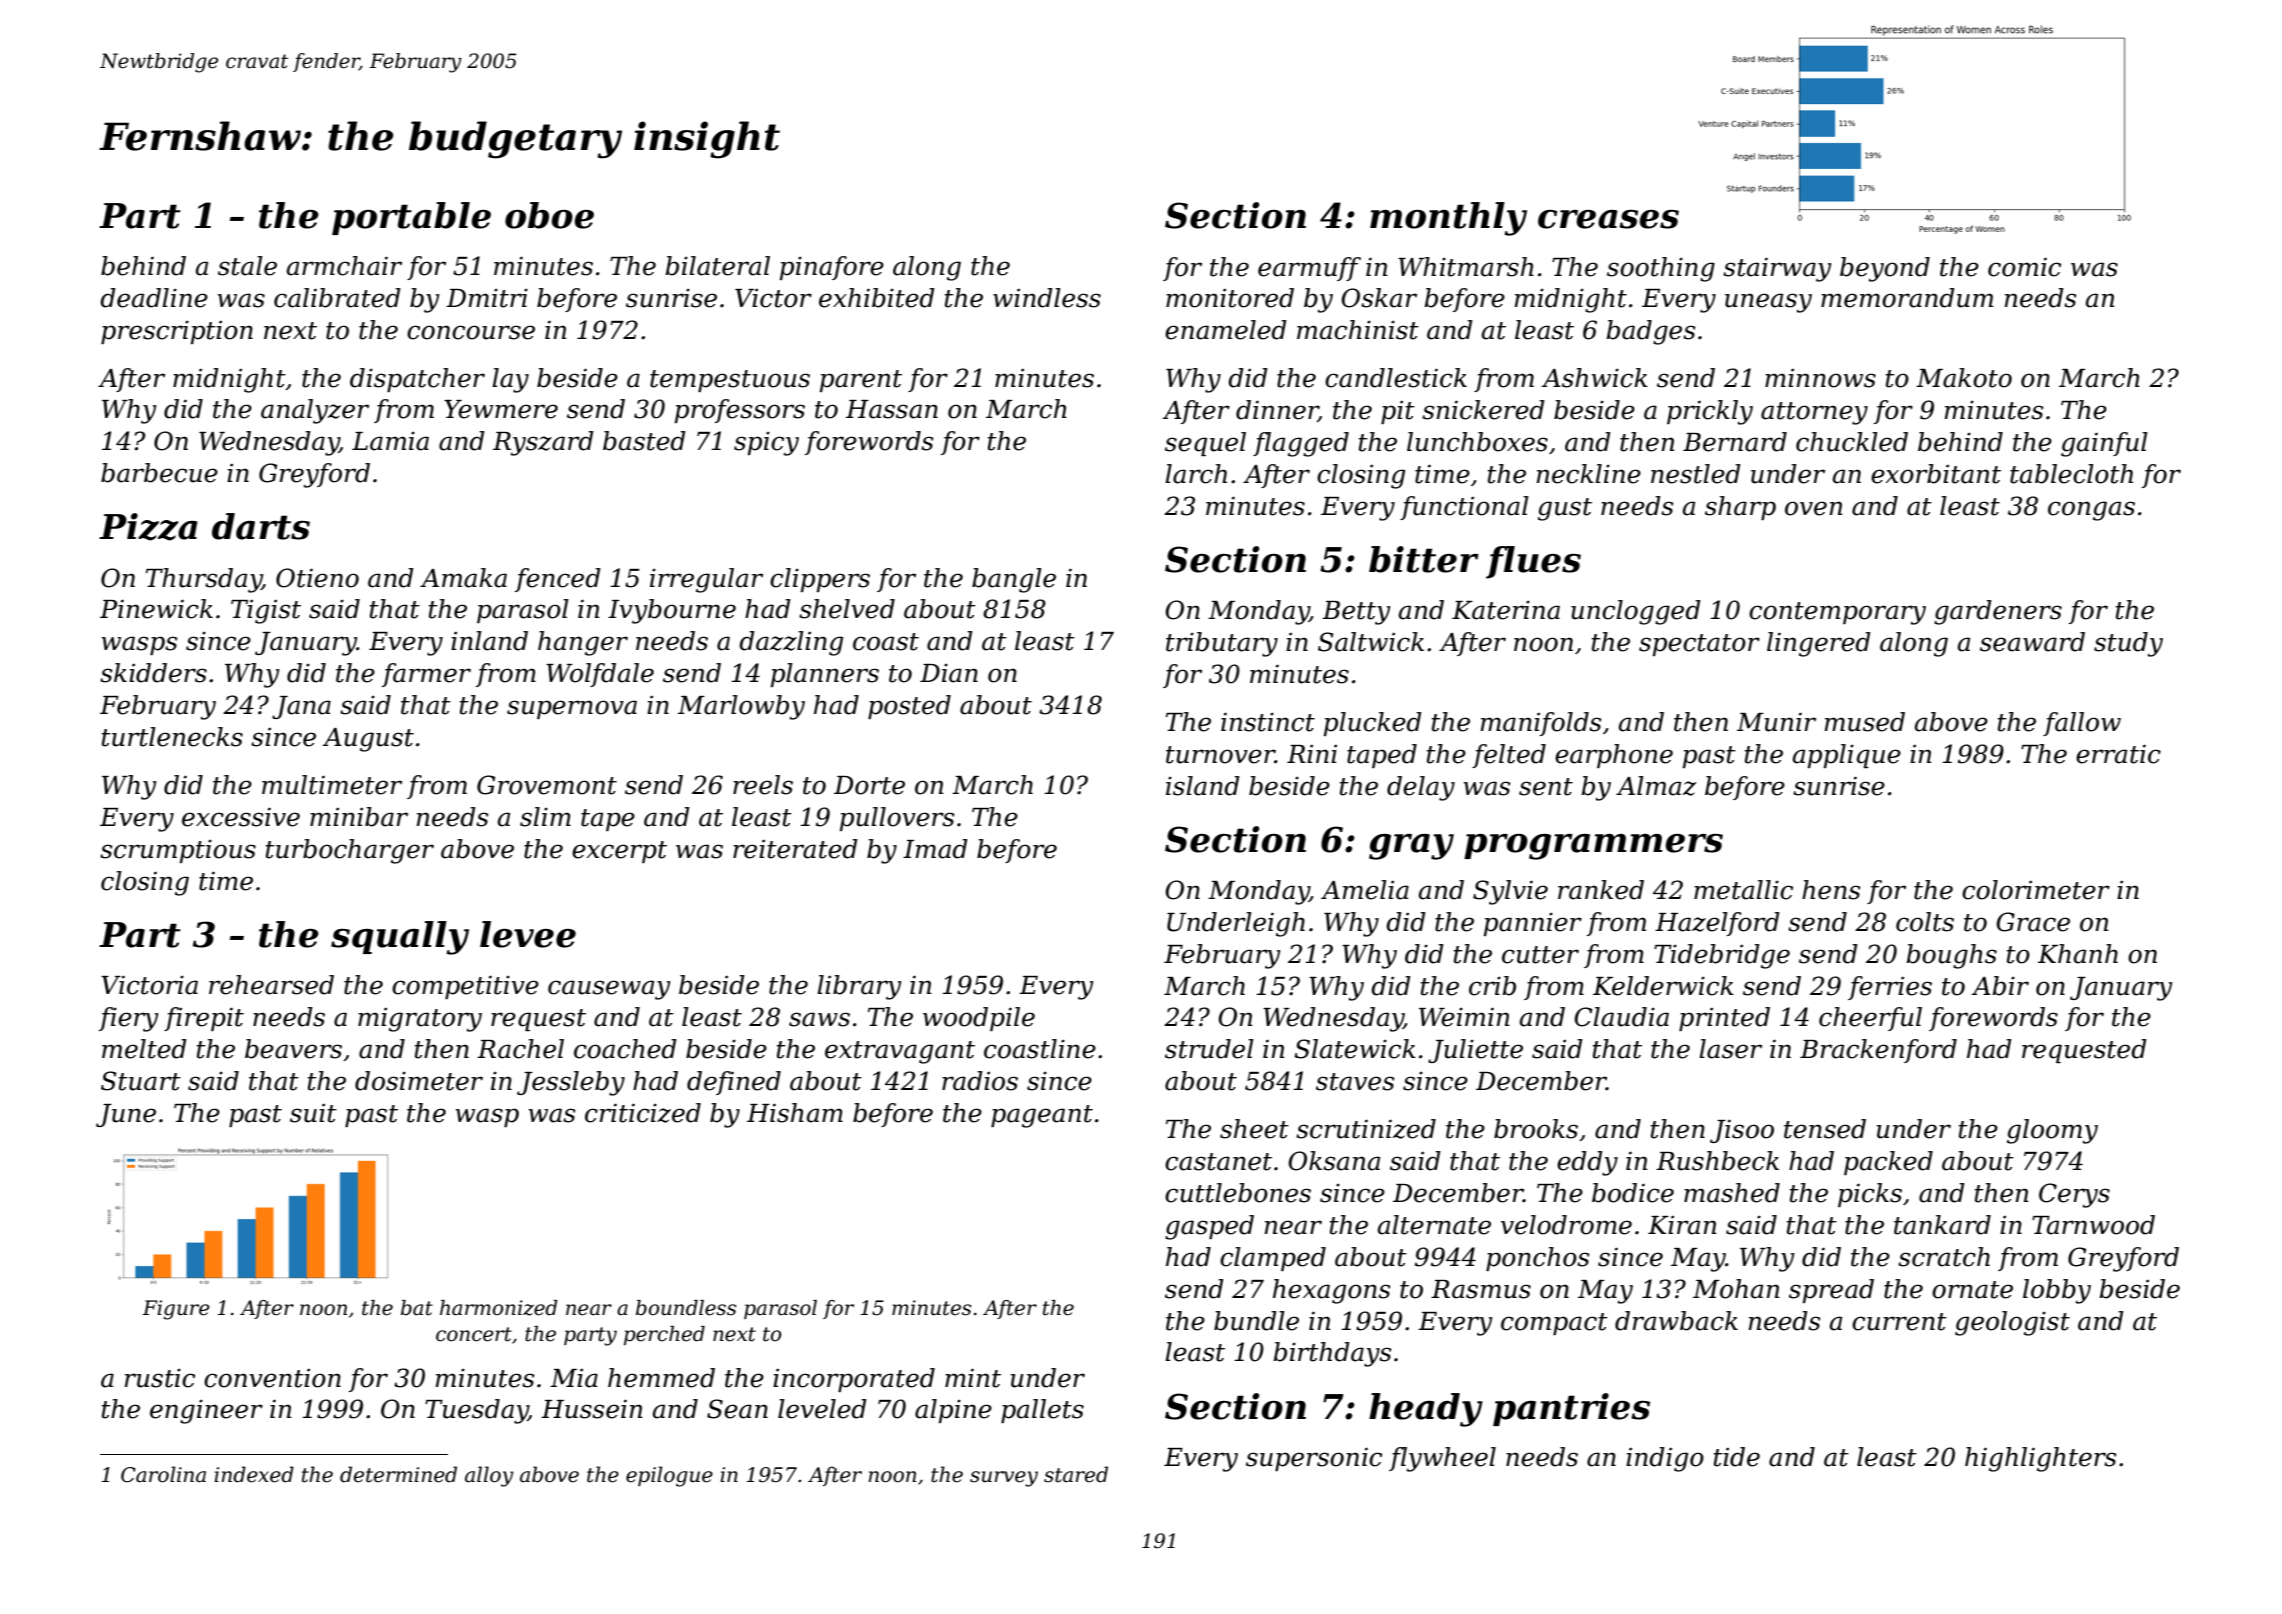 This document has width=2282, height=1614. Describe the element at coordinates (2040, 1459) in the document. I see `highlighters` at that location.
